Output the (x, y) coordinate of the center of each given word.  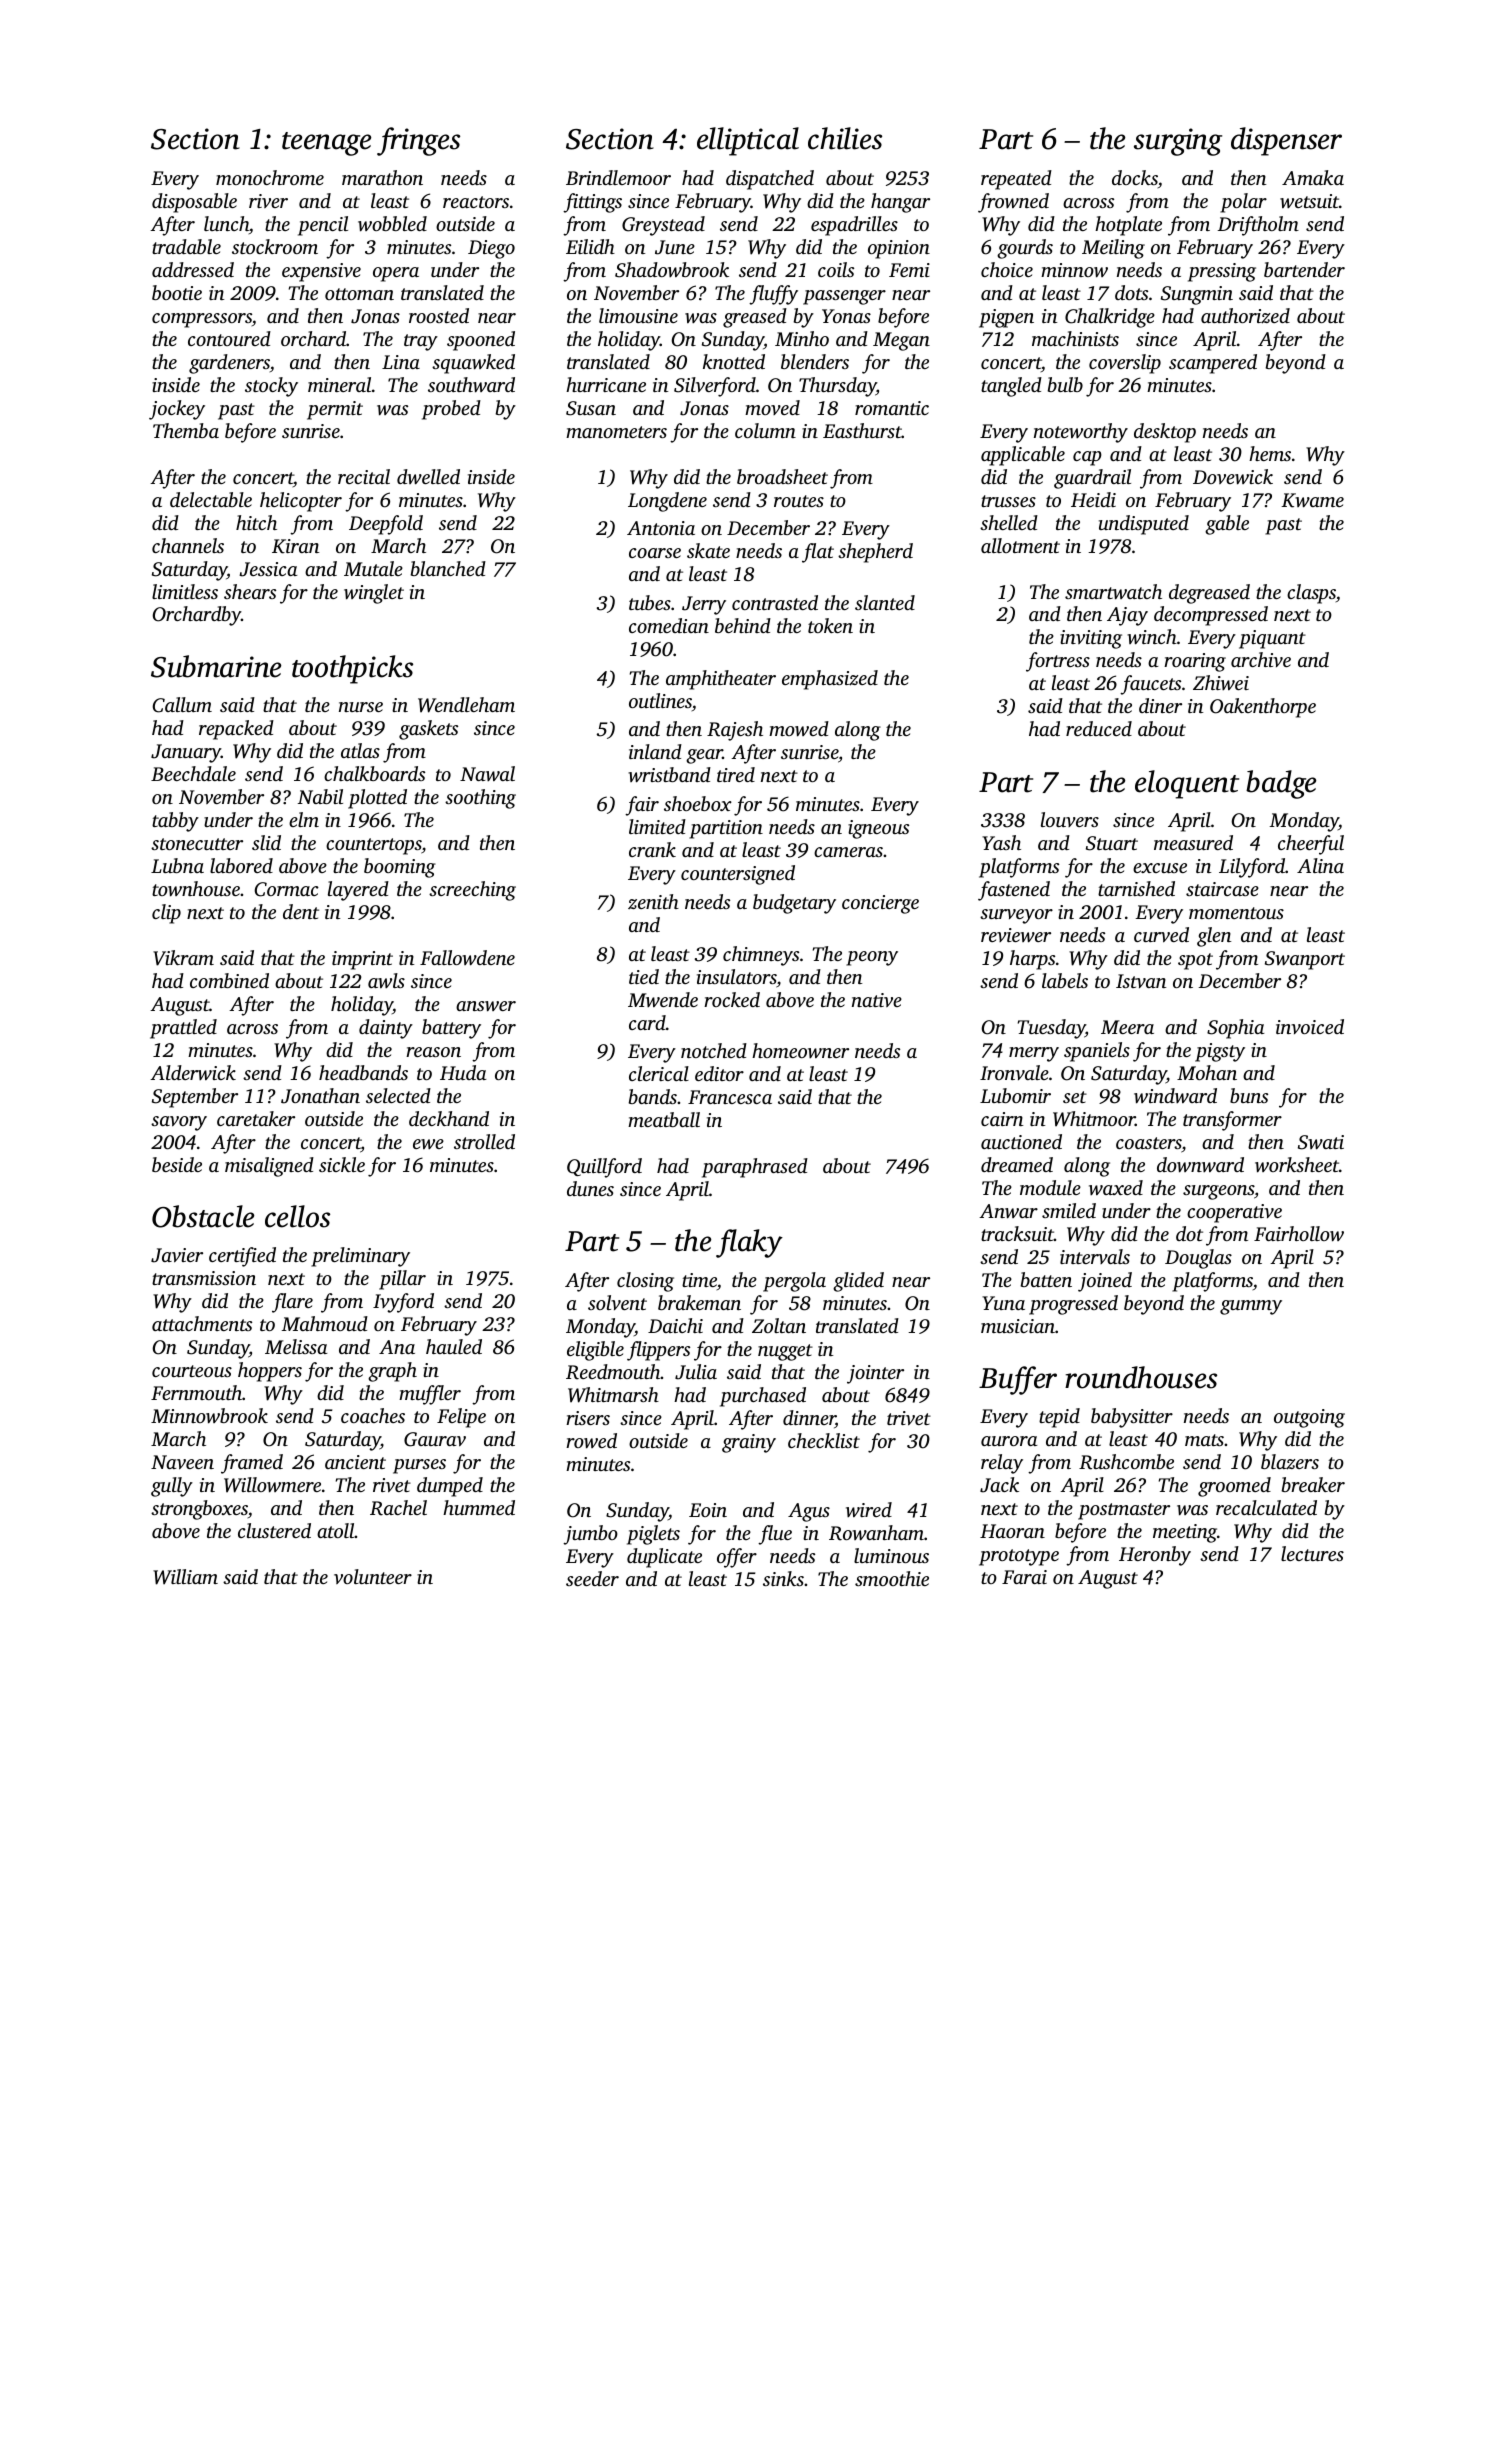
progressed (1073, 1305)
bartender (1304, 269)
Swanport (1305, 960)
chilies (845, 138)
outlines (660, 700)
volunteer (373, 1576)
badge (1281, 784)
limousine (638, 315)
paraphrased (755, 1168)
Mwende (663, 999)
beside (177, 1164)
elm (304, 819)
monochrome (270, 177)
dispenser (1286, 141)
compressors (202, 320)
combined (229, 980)
